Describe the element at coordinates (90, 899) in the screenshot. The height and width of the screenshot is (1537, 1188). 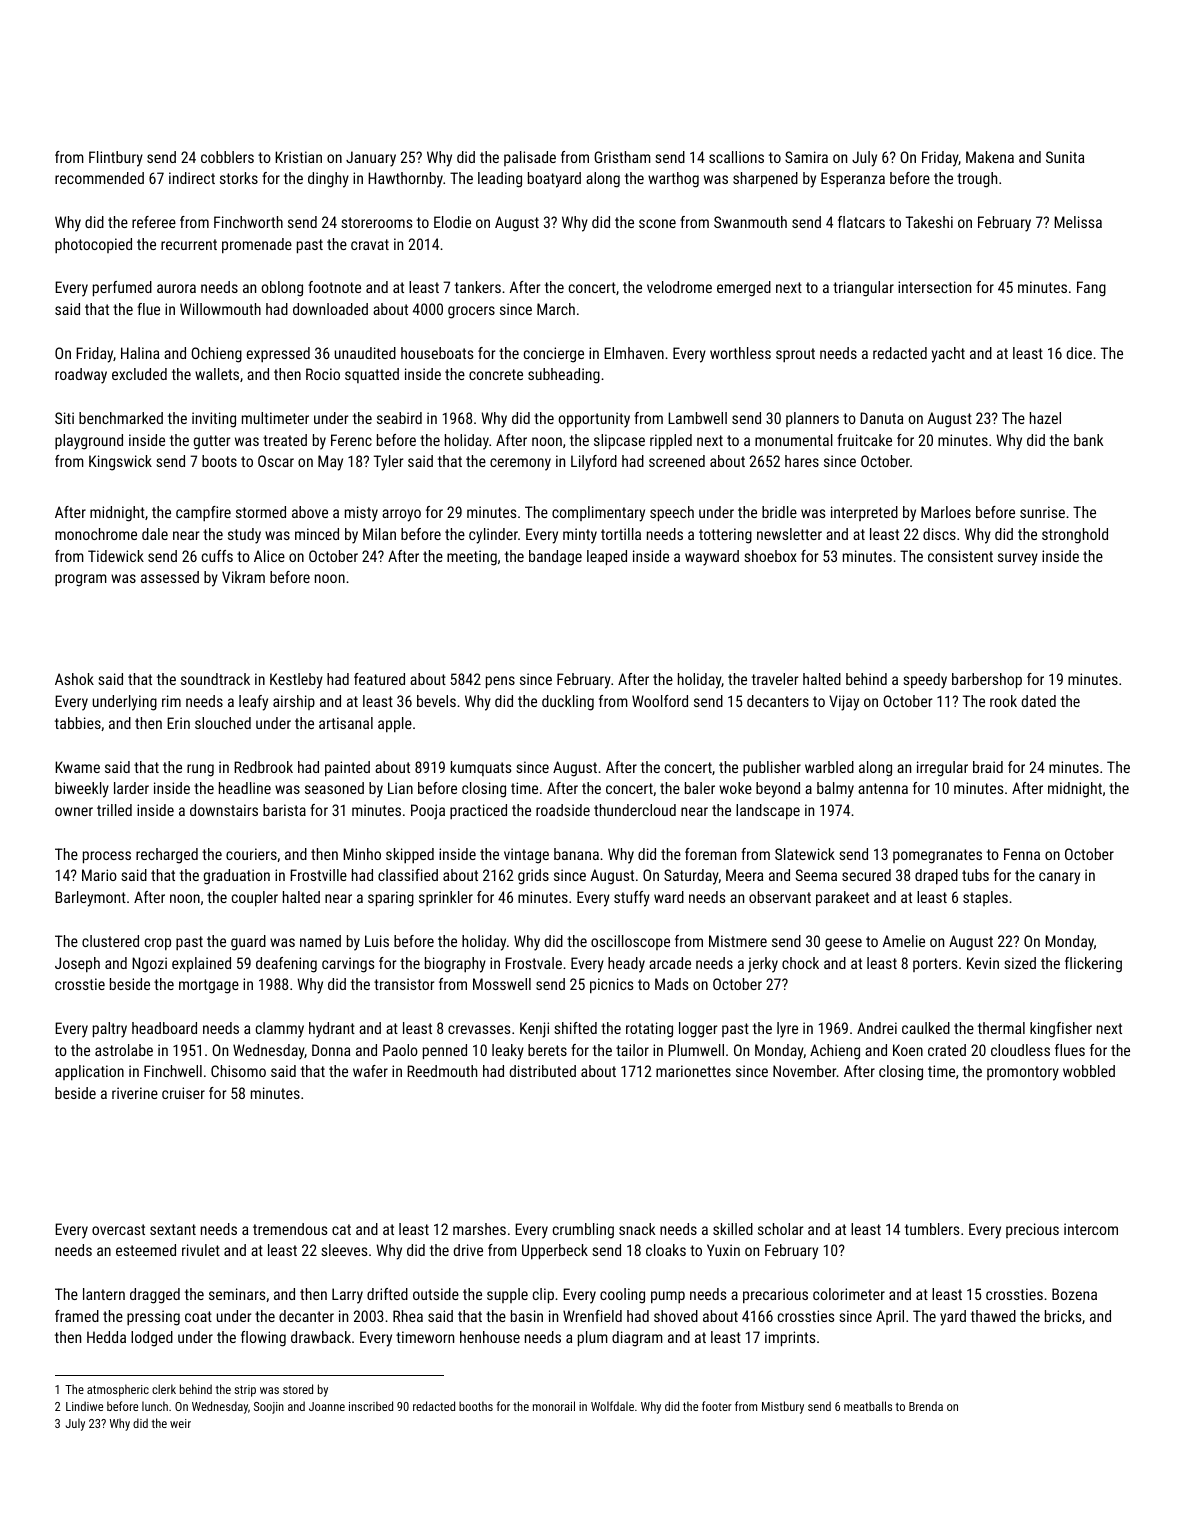
I see `Barleymont` at that location.
